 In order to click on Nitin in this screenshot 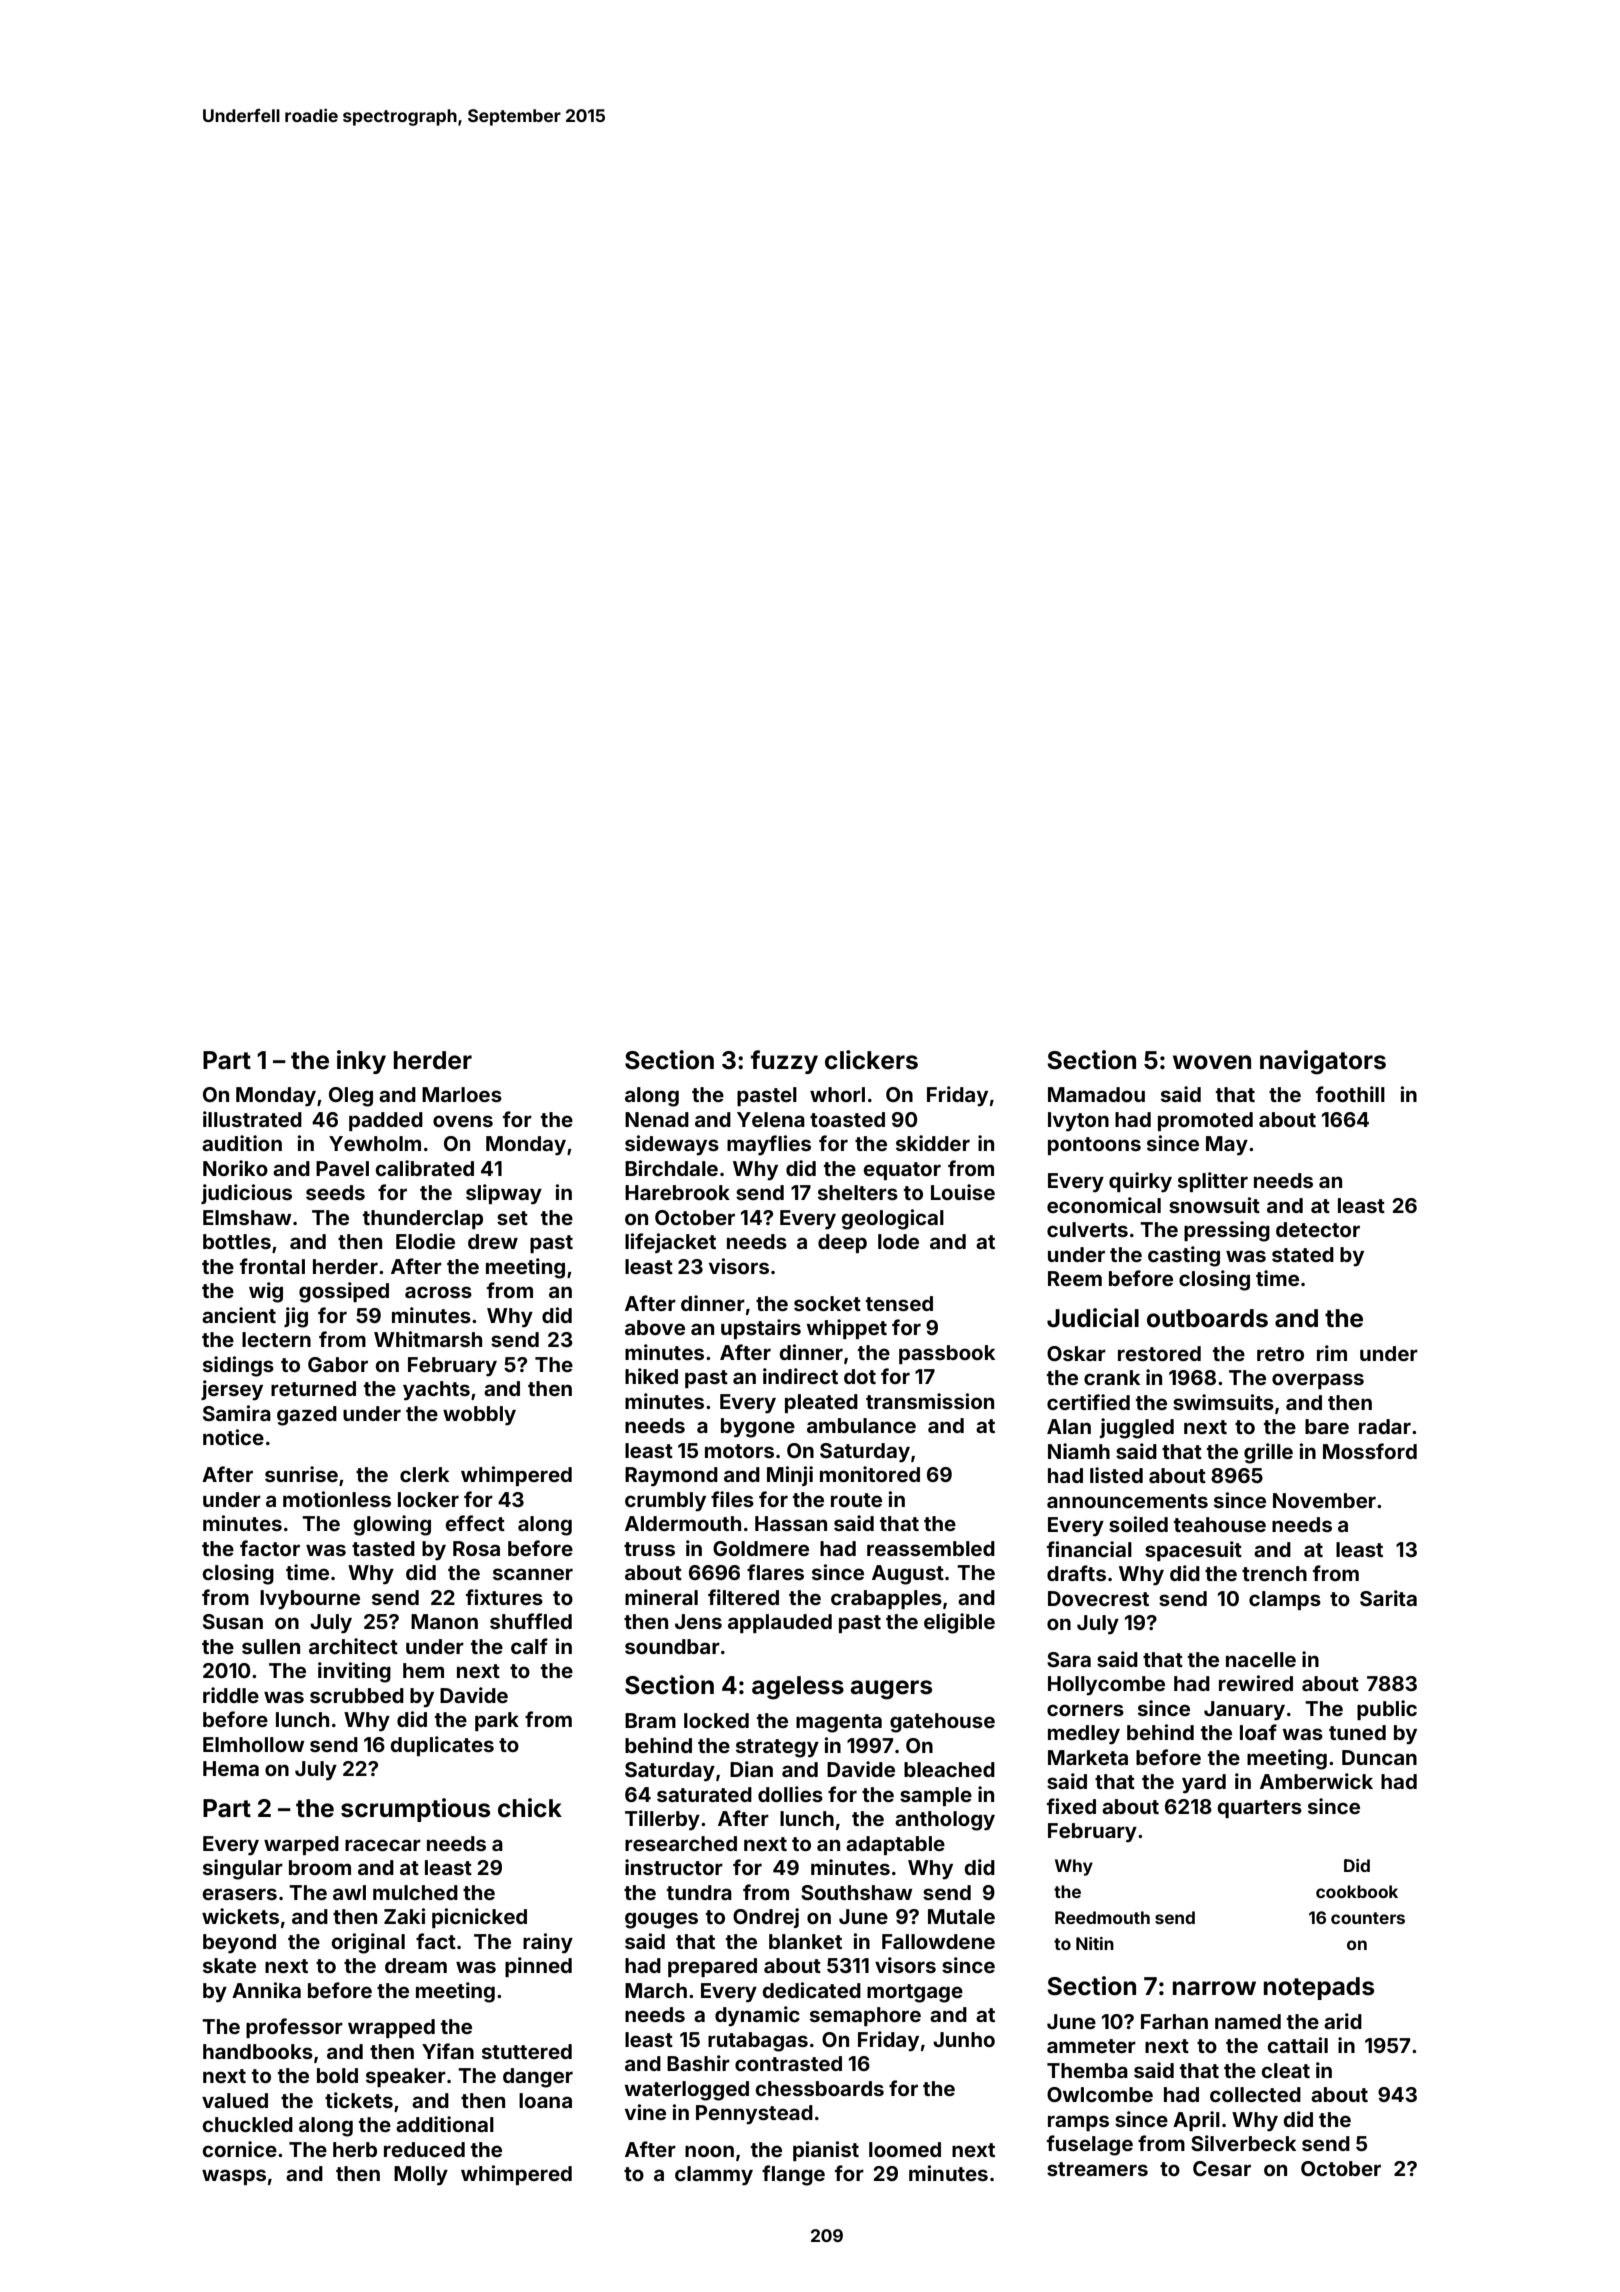, I will do `click(1095, 1943)`.
